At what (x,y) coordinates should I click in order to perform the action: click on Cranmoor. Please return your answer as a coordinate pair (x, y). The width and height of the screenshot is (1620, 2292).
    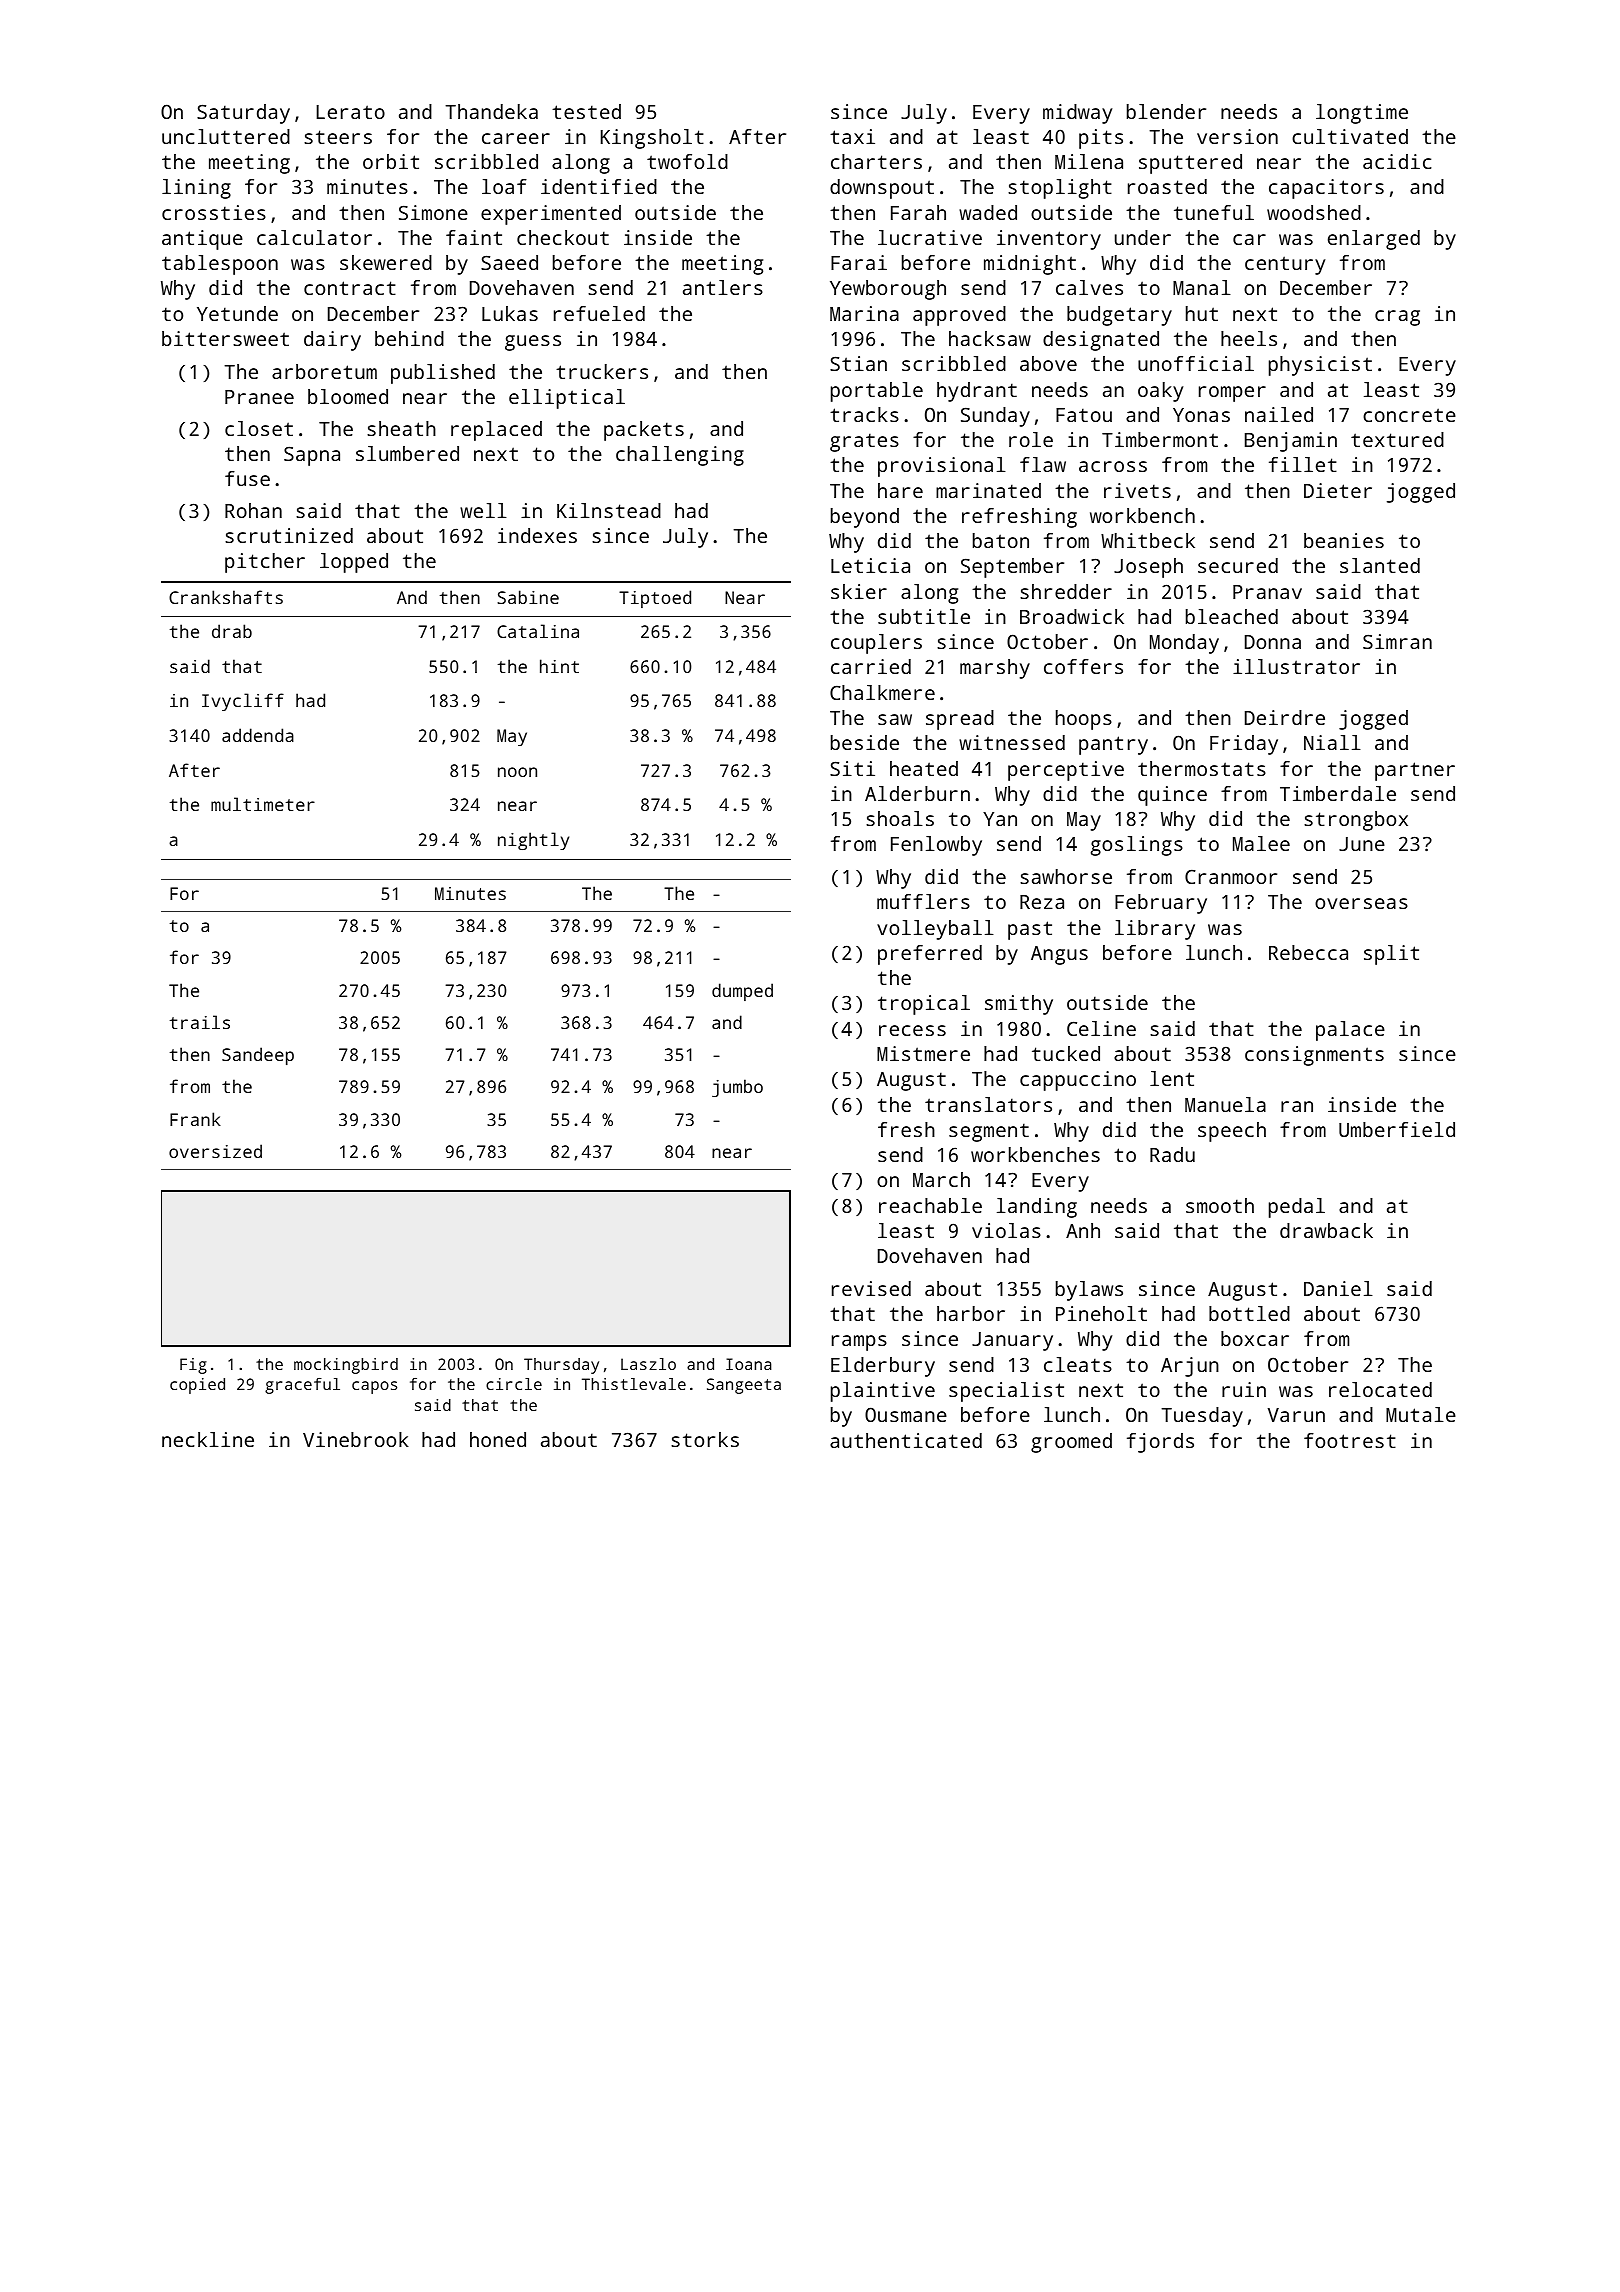
    Looking at the image, I should click on (1231, 876).
